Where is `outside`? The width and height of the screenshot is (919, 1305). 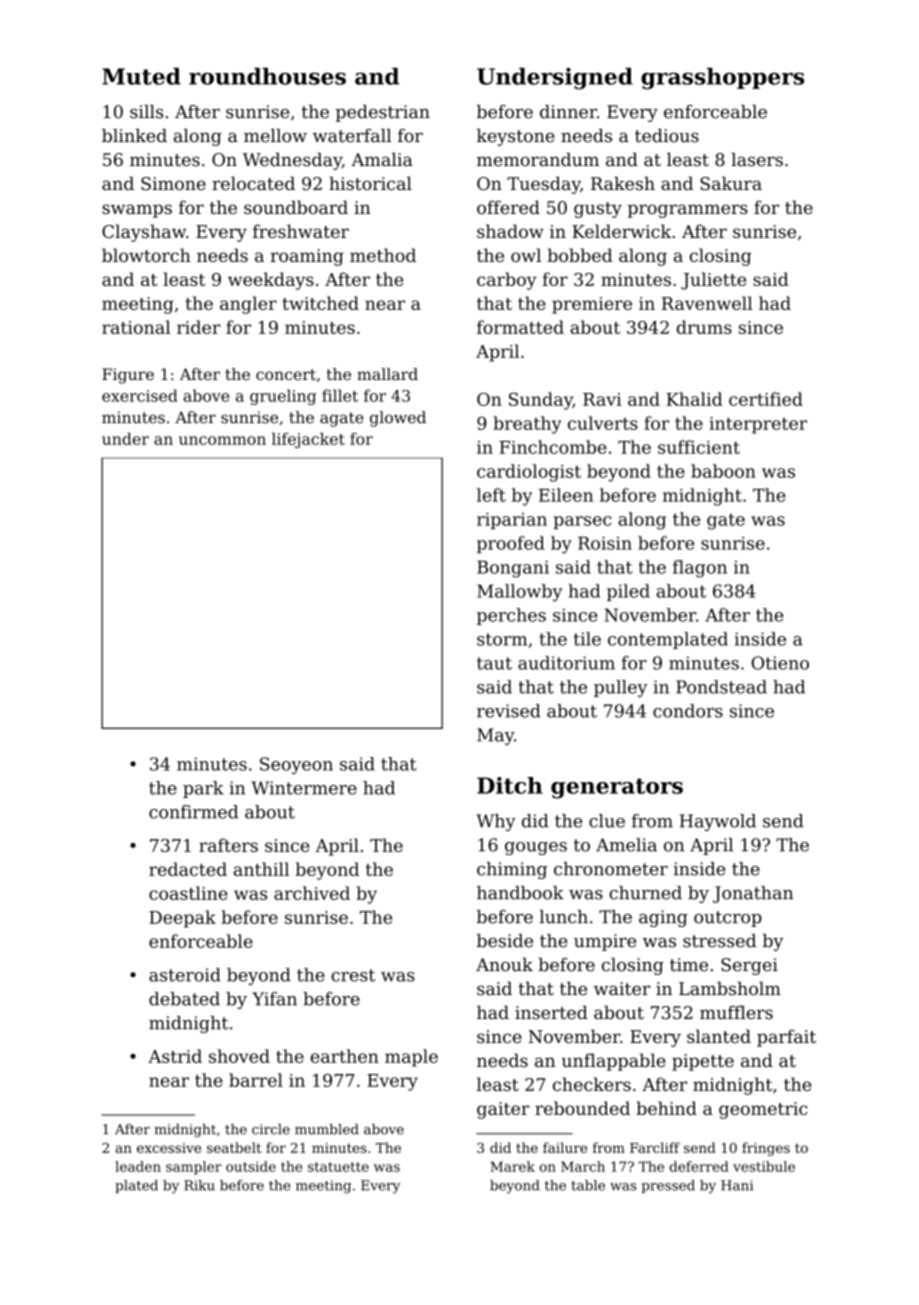
outside is located at coordinates (251, 1166).
